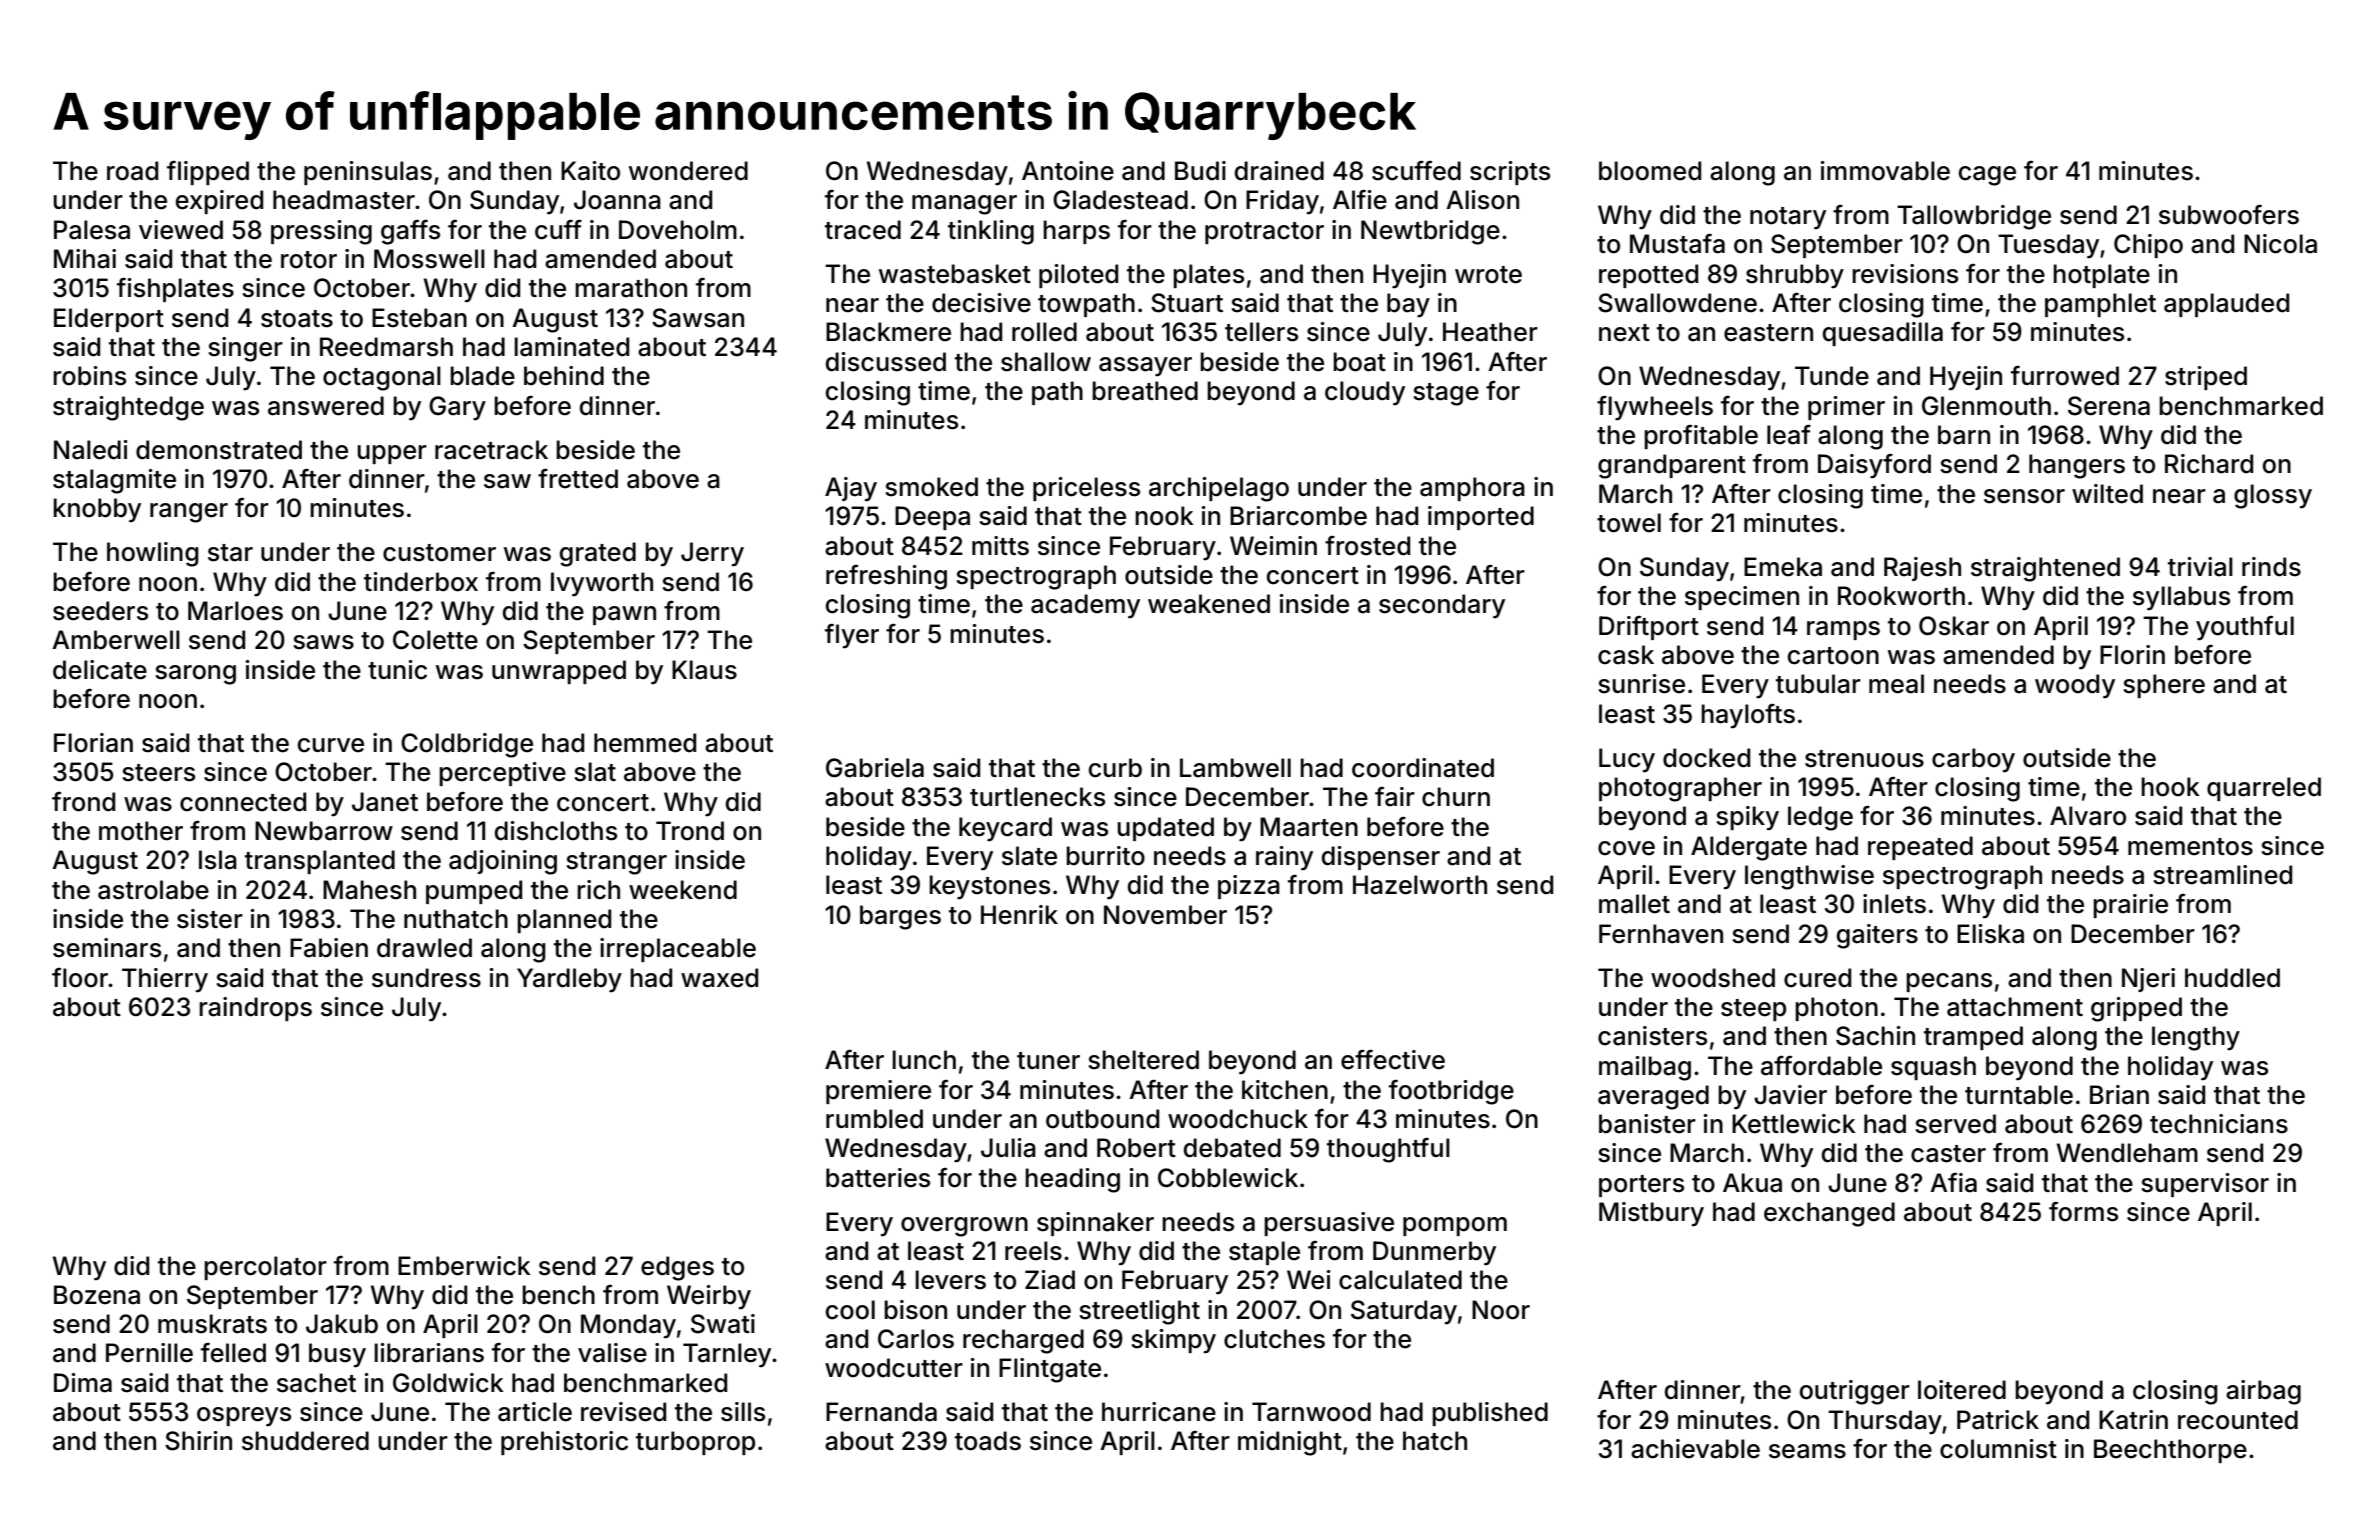 The image size is (2380, 1540). Describe the element at coordinates (719, 978) in the screenshot. I see `waxed` at that location.
